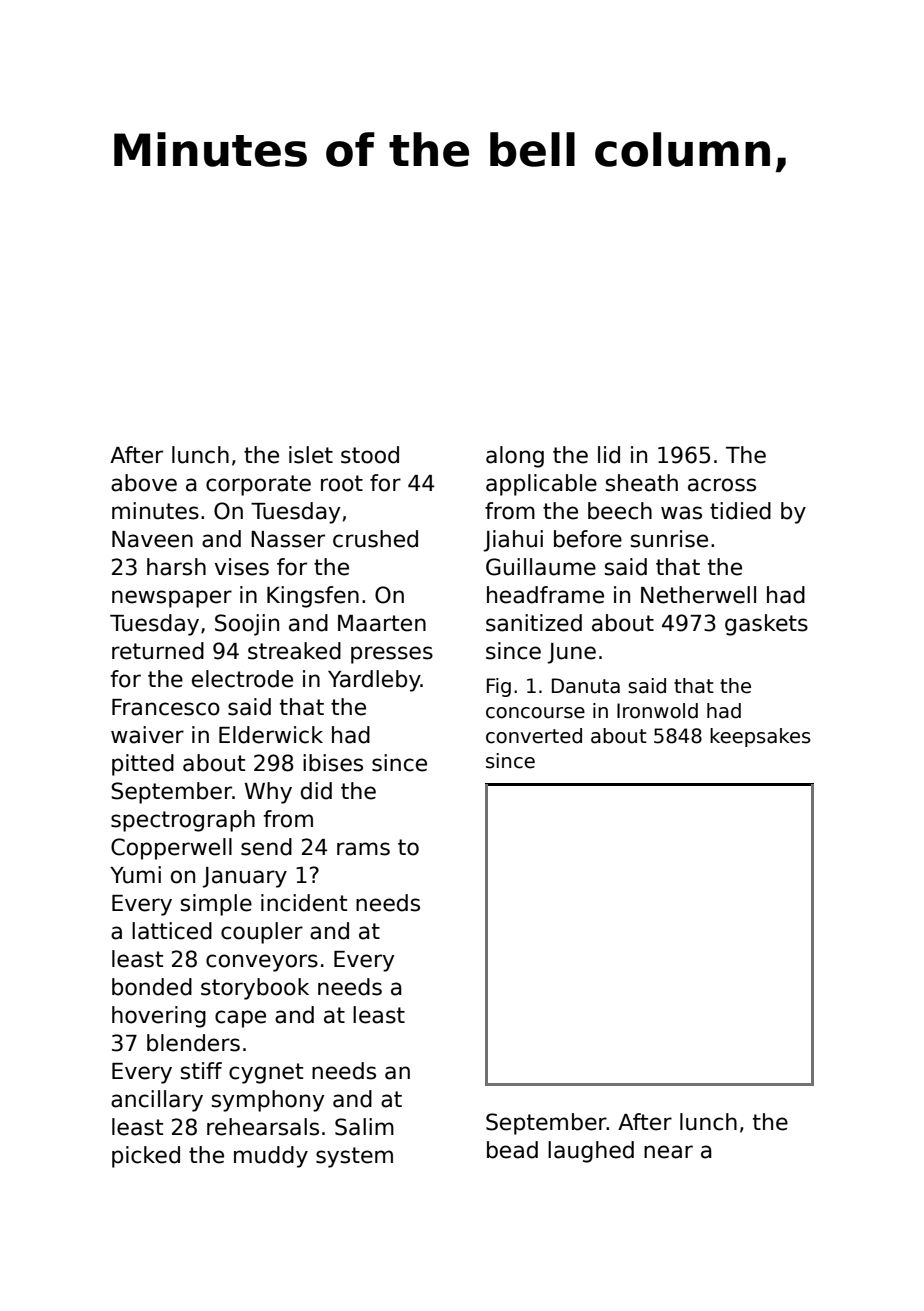 This screenshot has height=1311, width=924. Describe the element at coordinates (166, 707) in the screenshot. I see `Francesco` at that location.
